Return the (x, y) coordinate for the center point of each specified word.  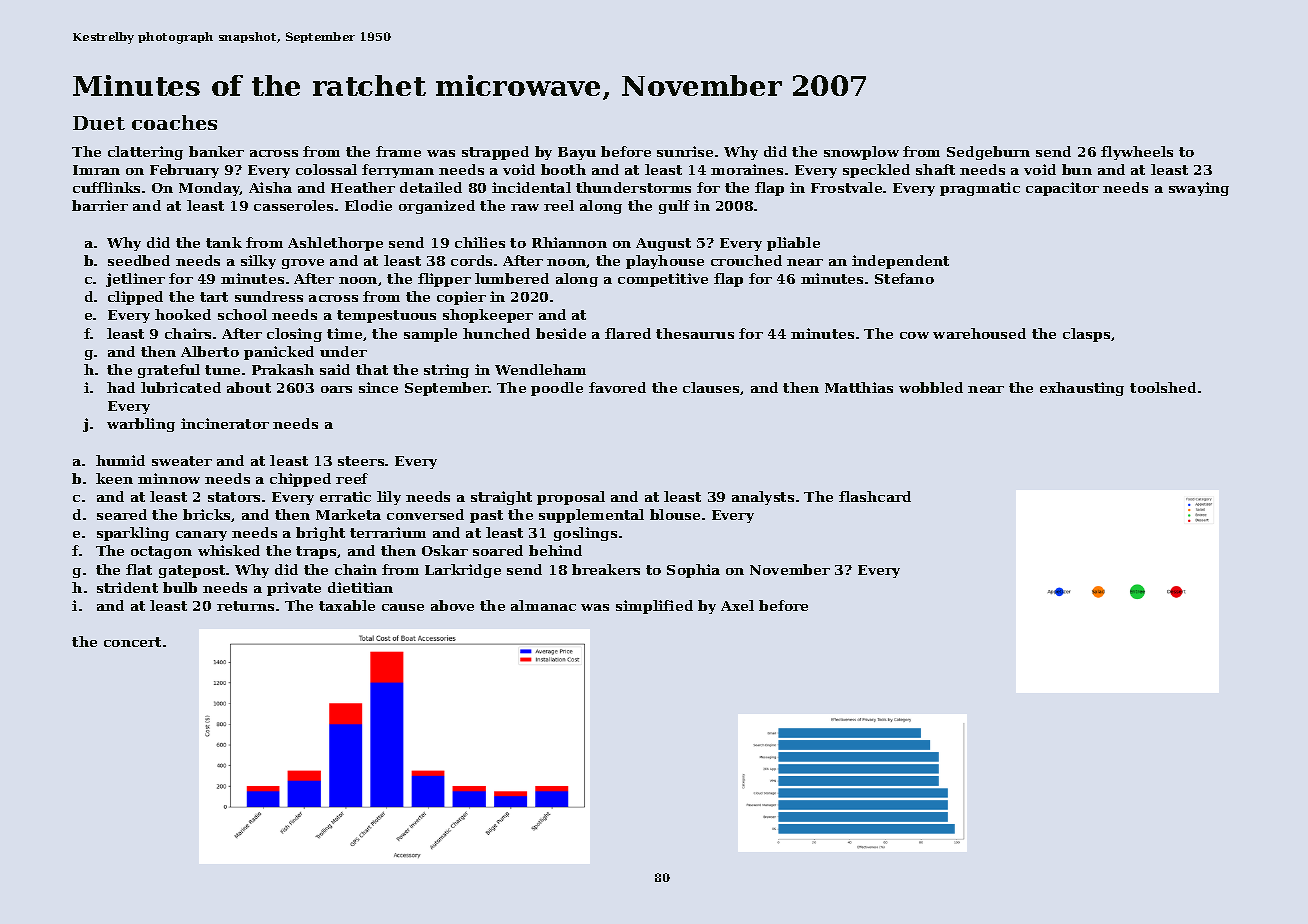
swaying (1199, 189)
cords (471, 260)
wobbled (931, 387)
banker (216, 151)
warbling (141, 425)
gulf (674, 207)
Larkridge (463, 571)
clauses (711, 387)
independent (900, 262)
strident (127, 587)
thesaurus (695, 333)
